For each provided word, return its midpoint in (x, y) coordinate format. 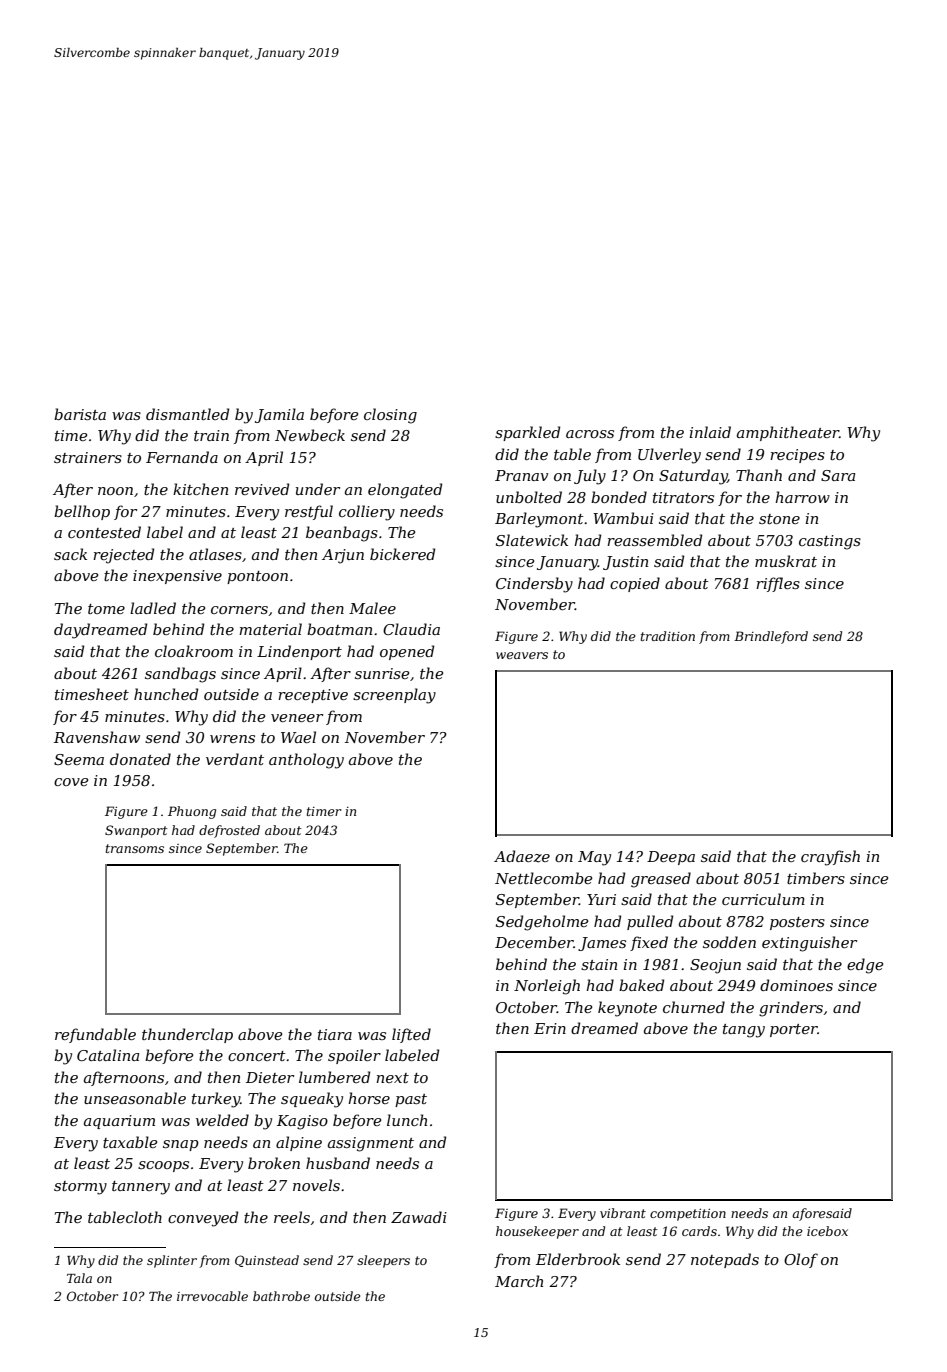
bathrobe (281, 1296)
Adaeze (522, 856)
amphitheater (788, 433)
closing (390, 416)
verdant (235, 759)
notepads (725, 1260)
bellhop (82, 512)
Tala (79, 1278)
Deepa (671, 858)
